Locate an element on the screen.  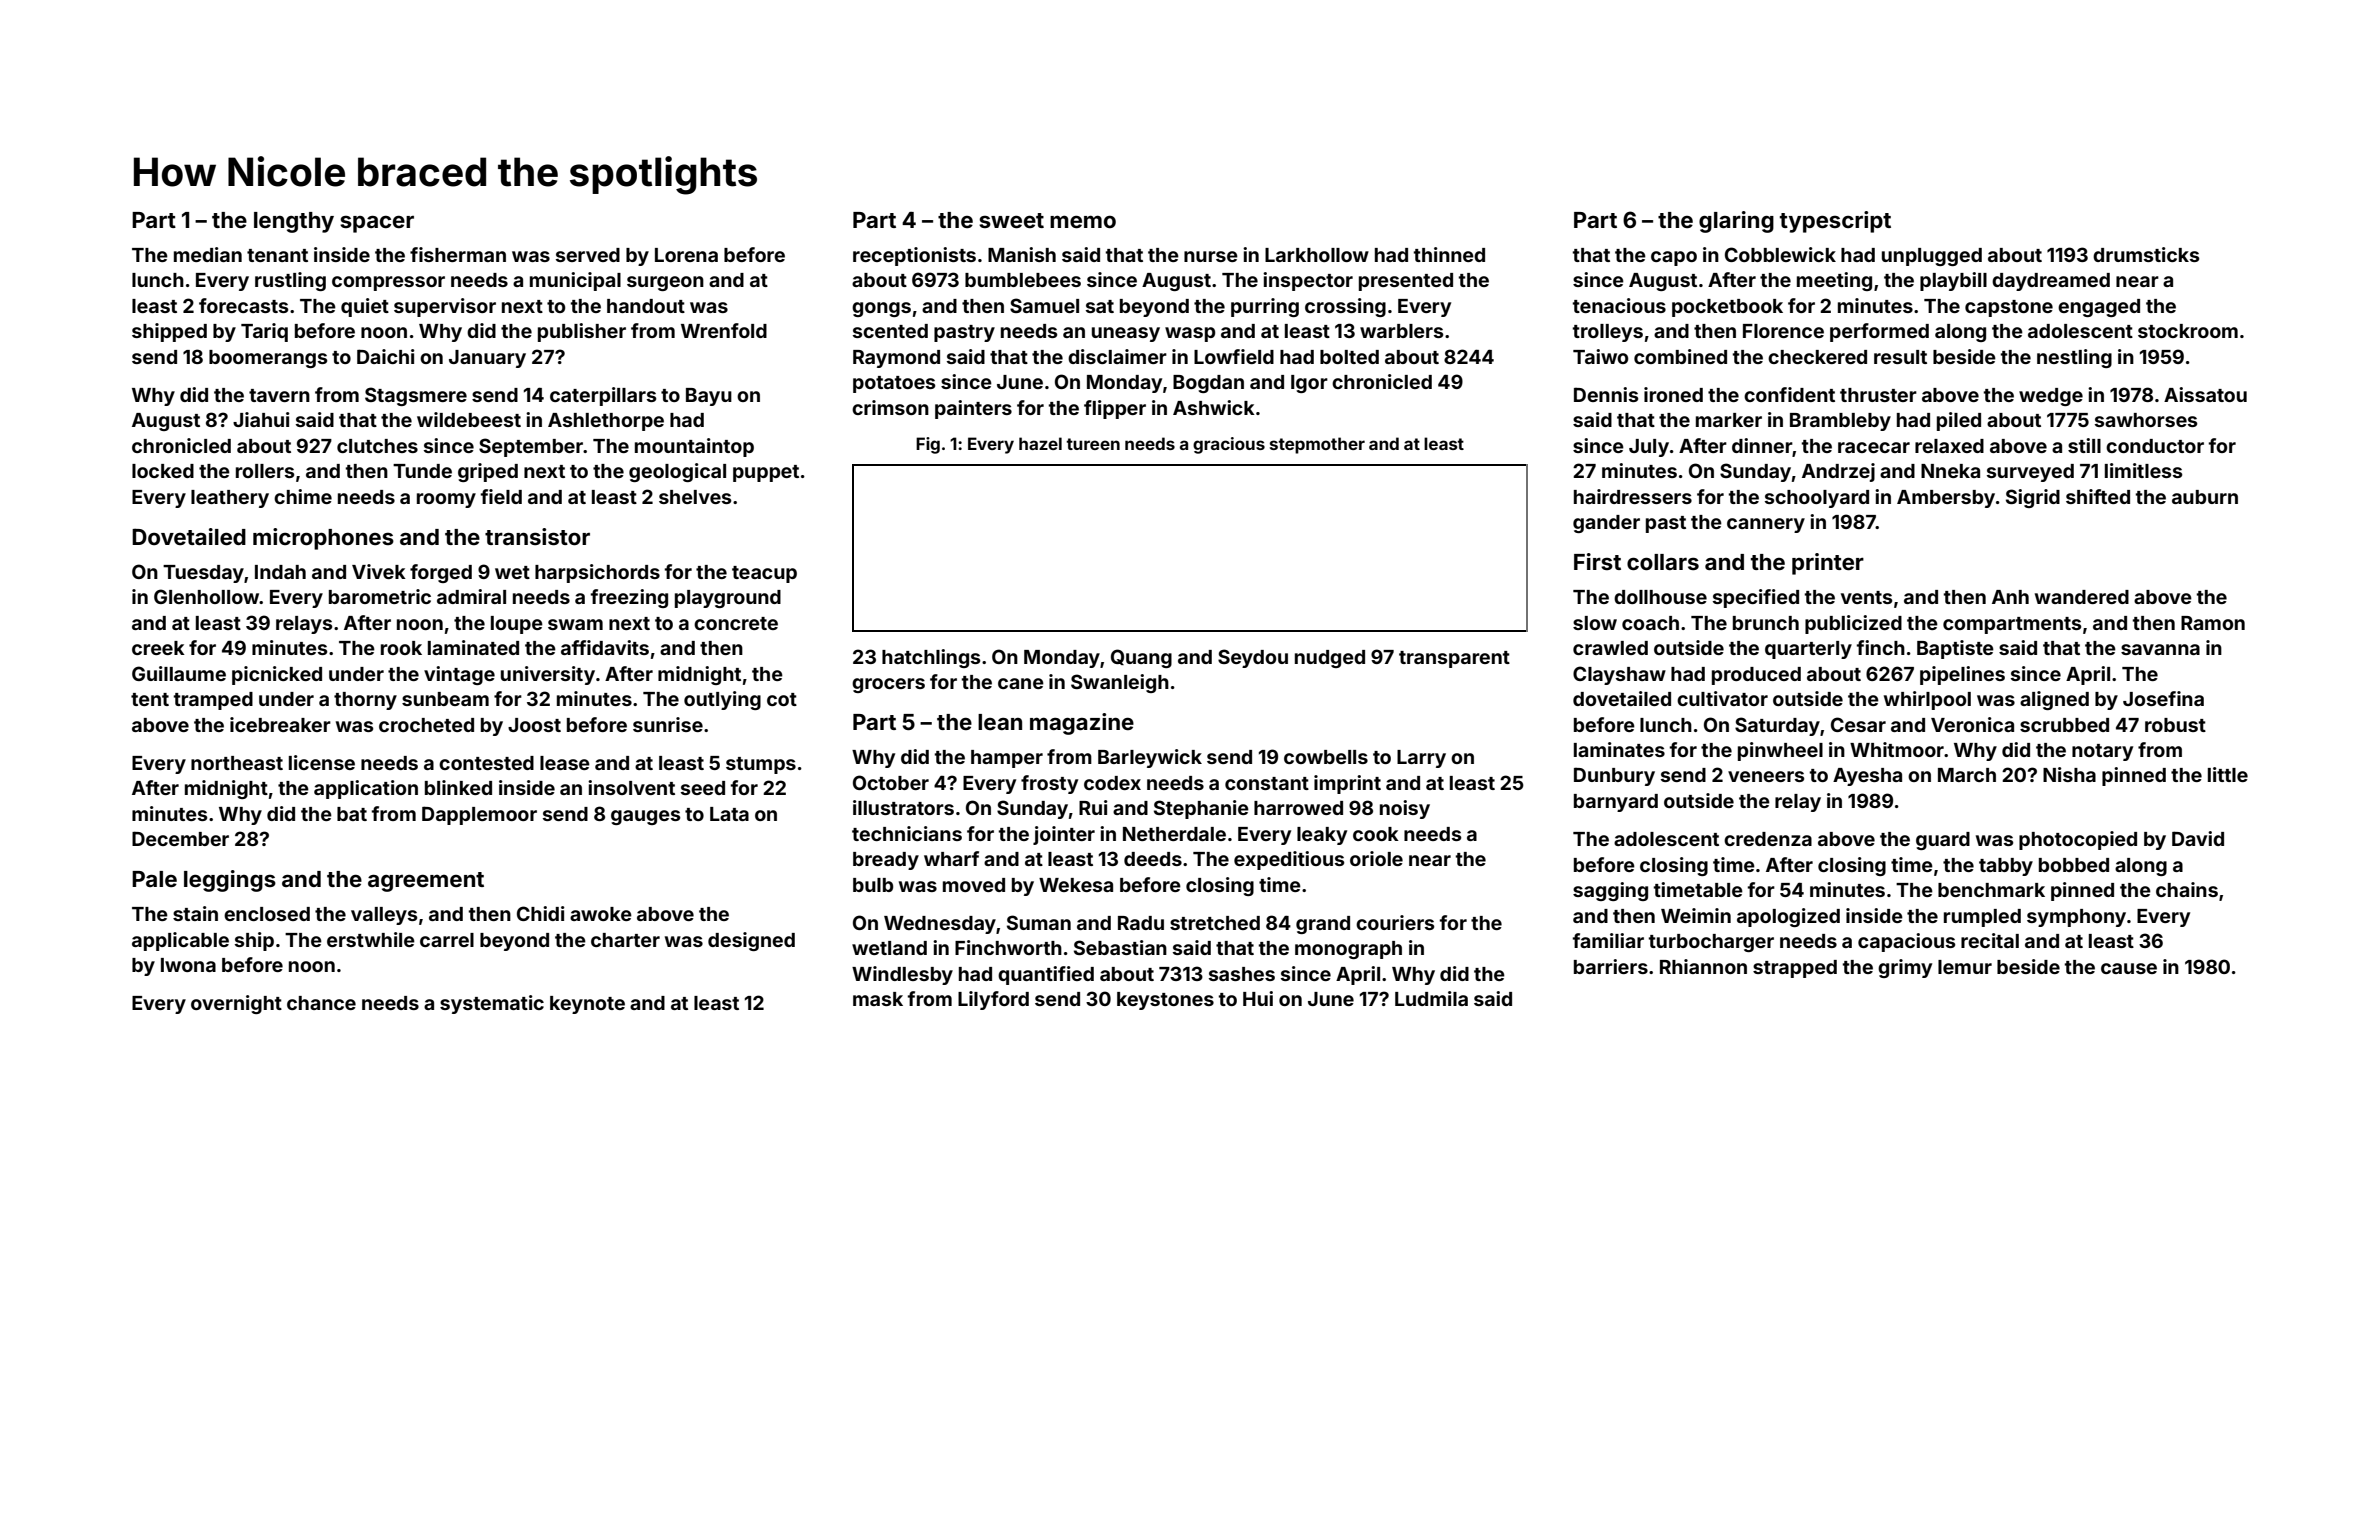
systematic is located at coordinates (492, 1004).
